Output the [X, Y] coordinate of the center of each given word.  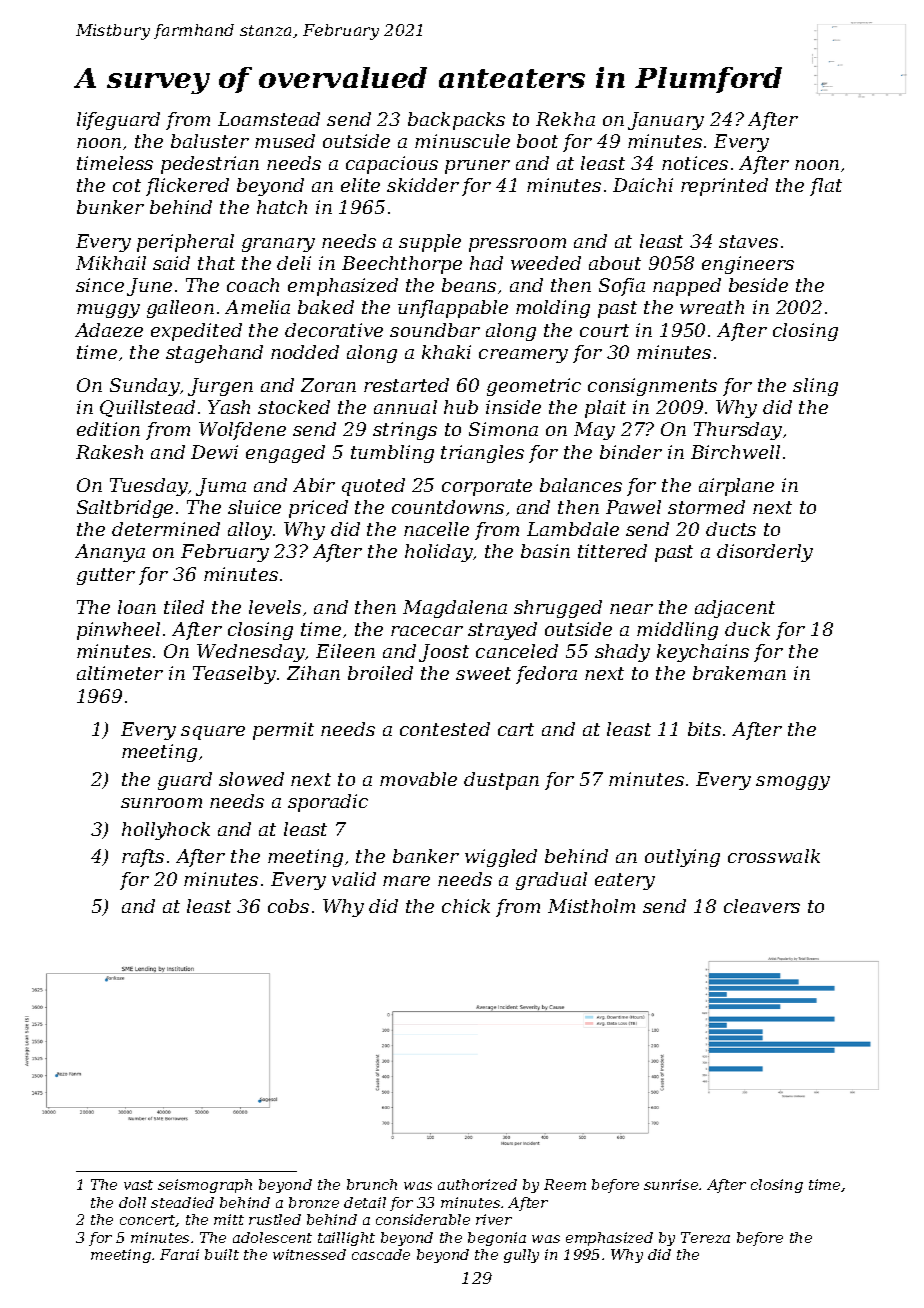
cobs [288, 906]
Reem [565, 1184]
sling [815, 387]
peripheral [185, 243]
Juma [221, 487]
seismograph [205, 1186]
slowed [251, 779]
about [615, 263]
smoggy [793, 783]
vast [138, 1185]
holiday [439, 553]
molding [553, 309]
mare [406, 881]
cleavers [762, 906]
